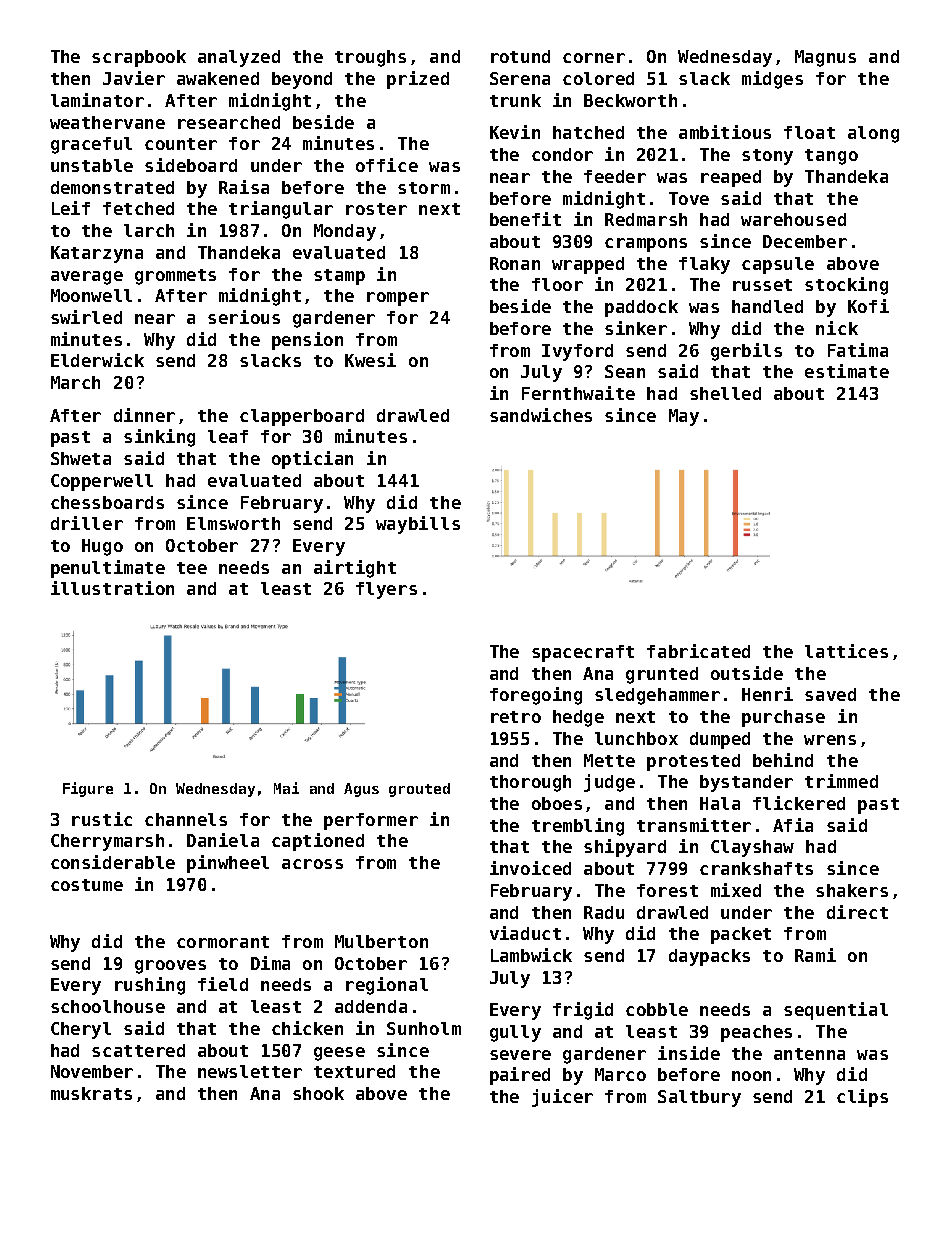  I want to click on researched, so click(229, 122).
